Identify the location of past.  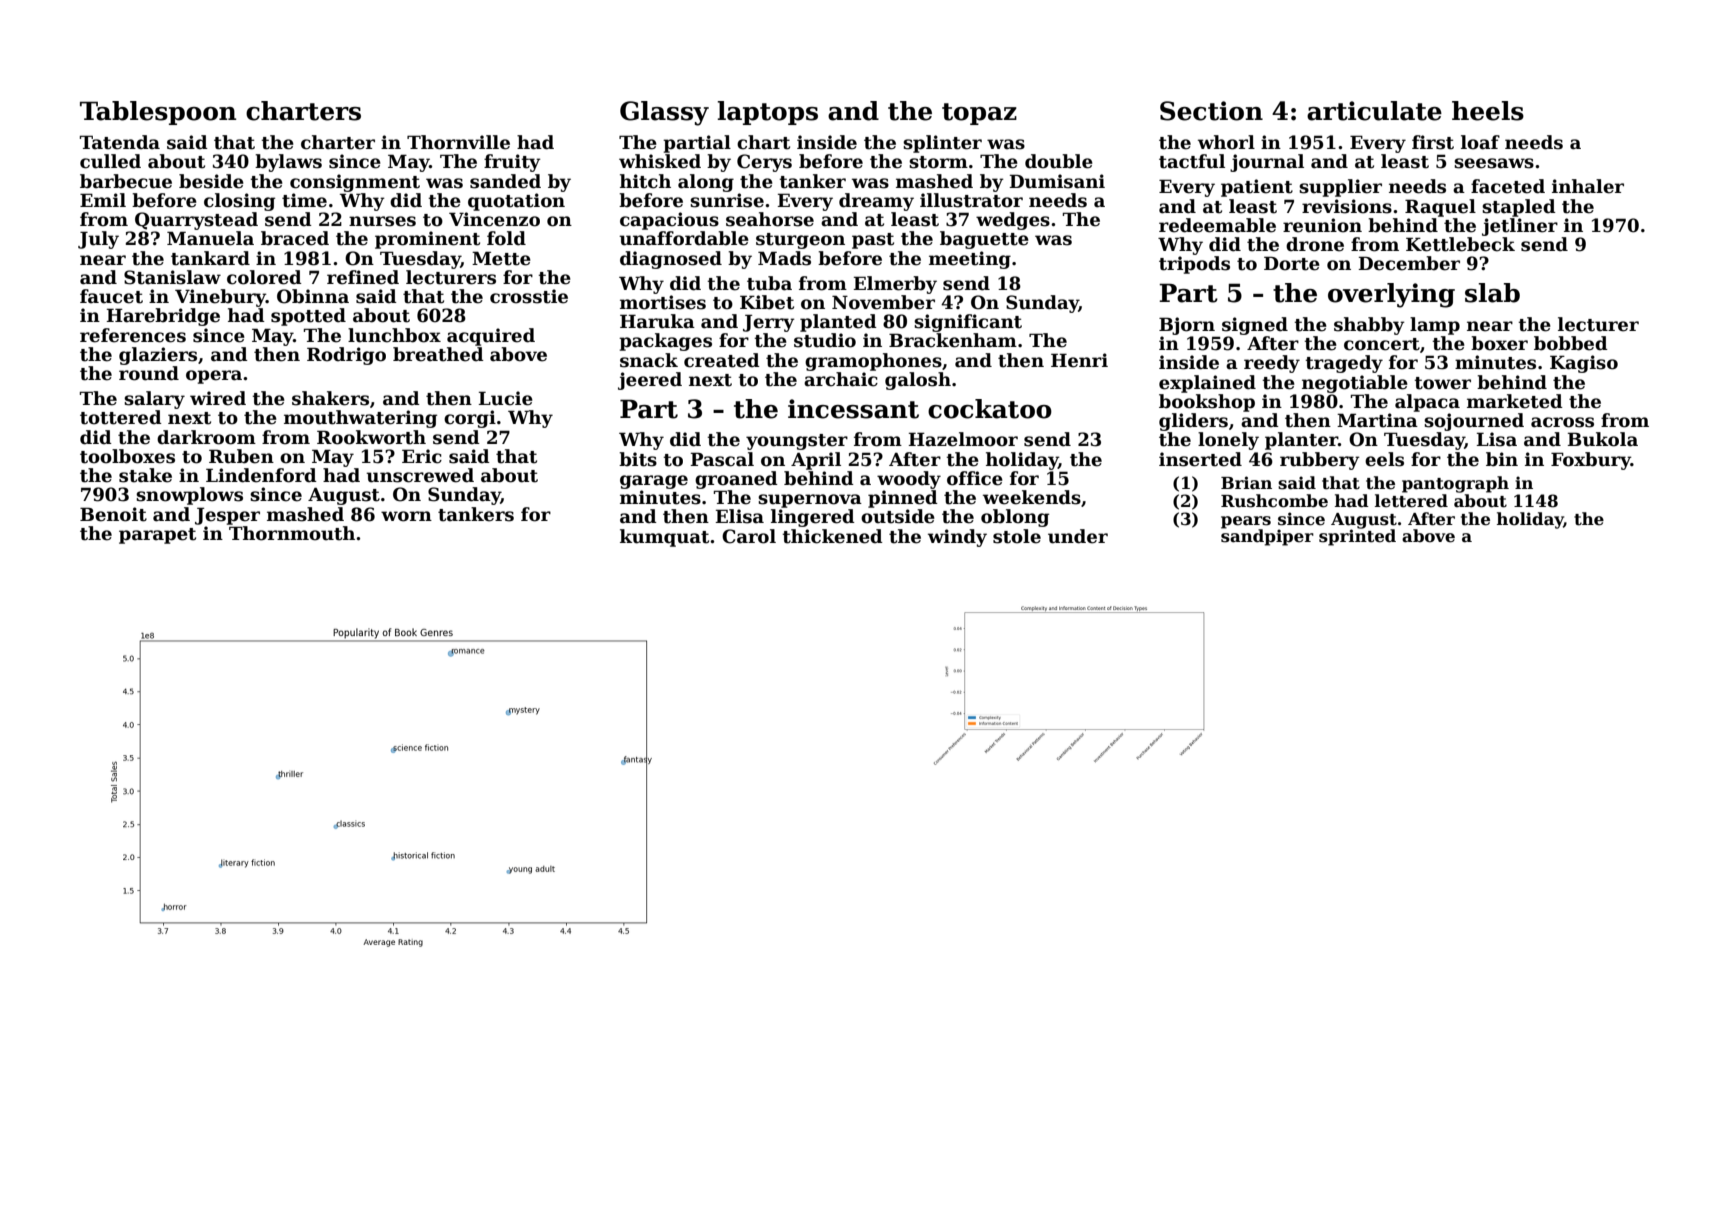
(873, 241).
